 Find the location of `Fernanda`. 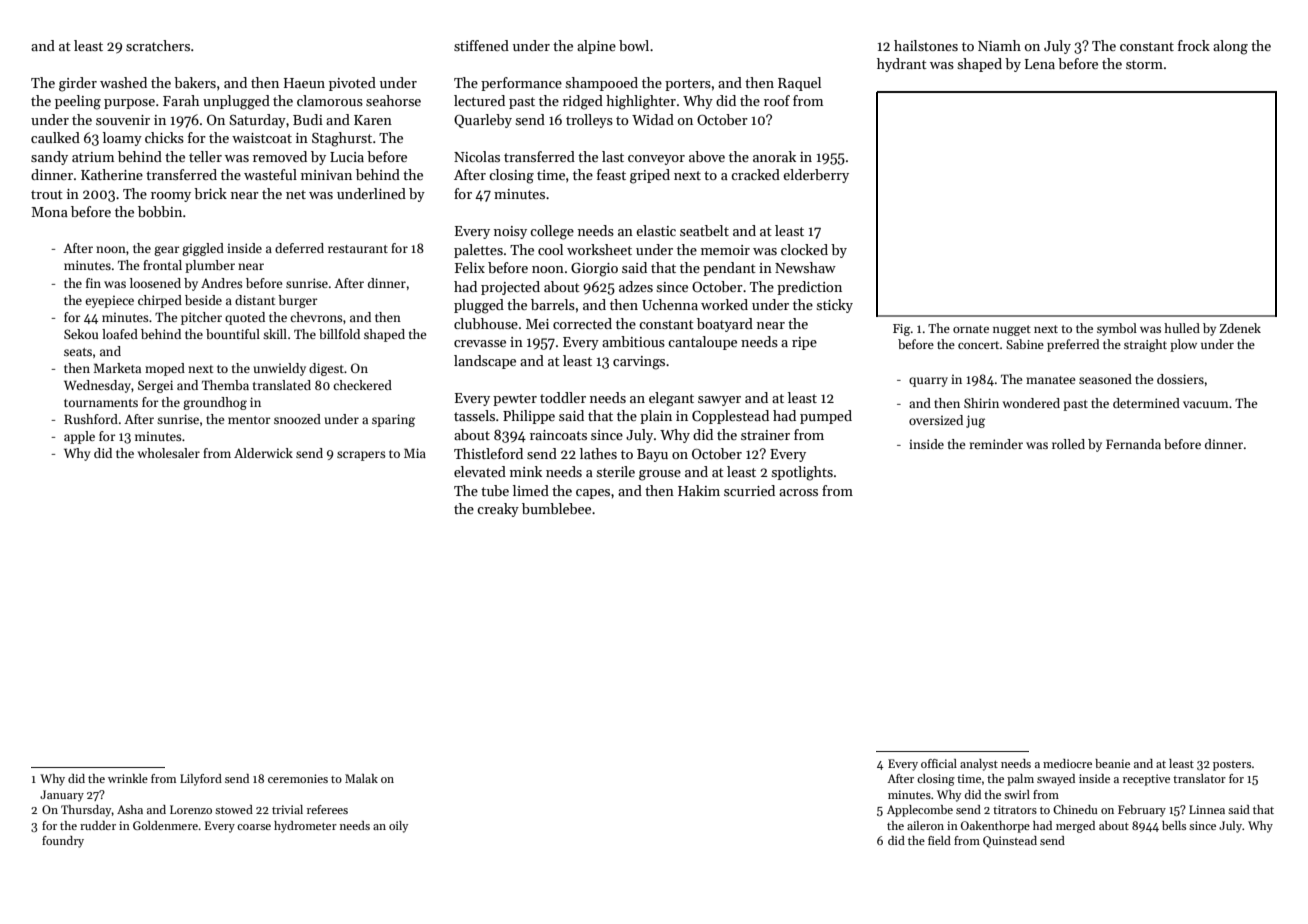

Fernanda is located at coordinates (1133, 444).
